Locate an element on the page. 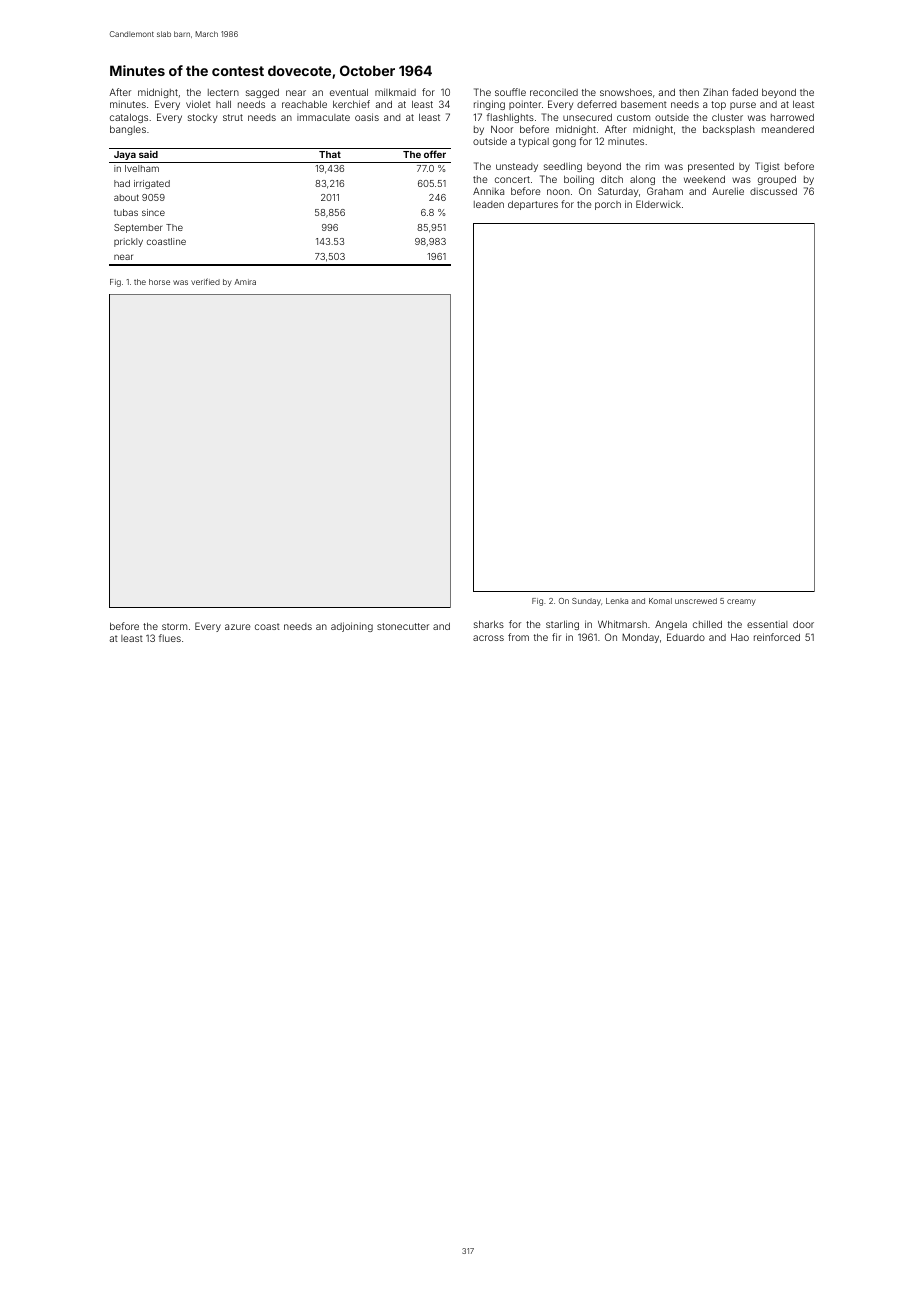  adjoining is located at coordinates (352, 627).
